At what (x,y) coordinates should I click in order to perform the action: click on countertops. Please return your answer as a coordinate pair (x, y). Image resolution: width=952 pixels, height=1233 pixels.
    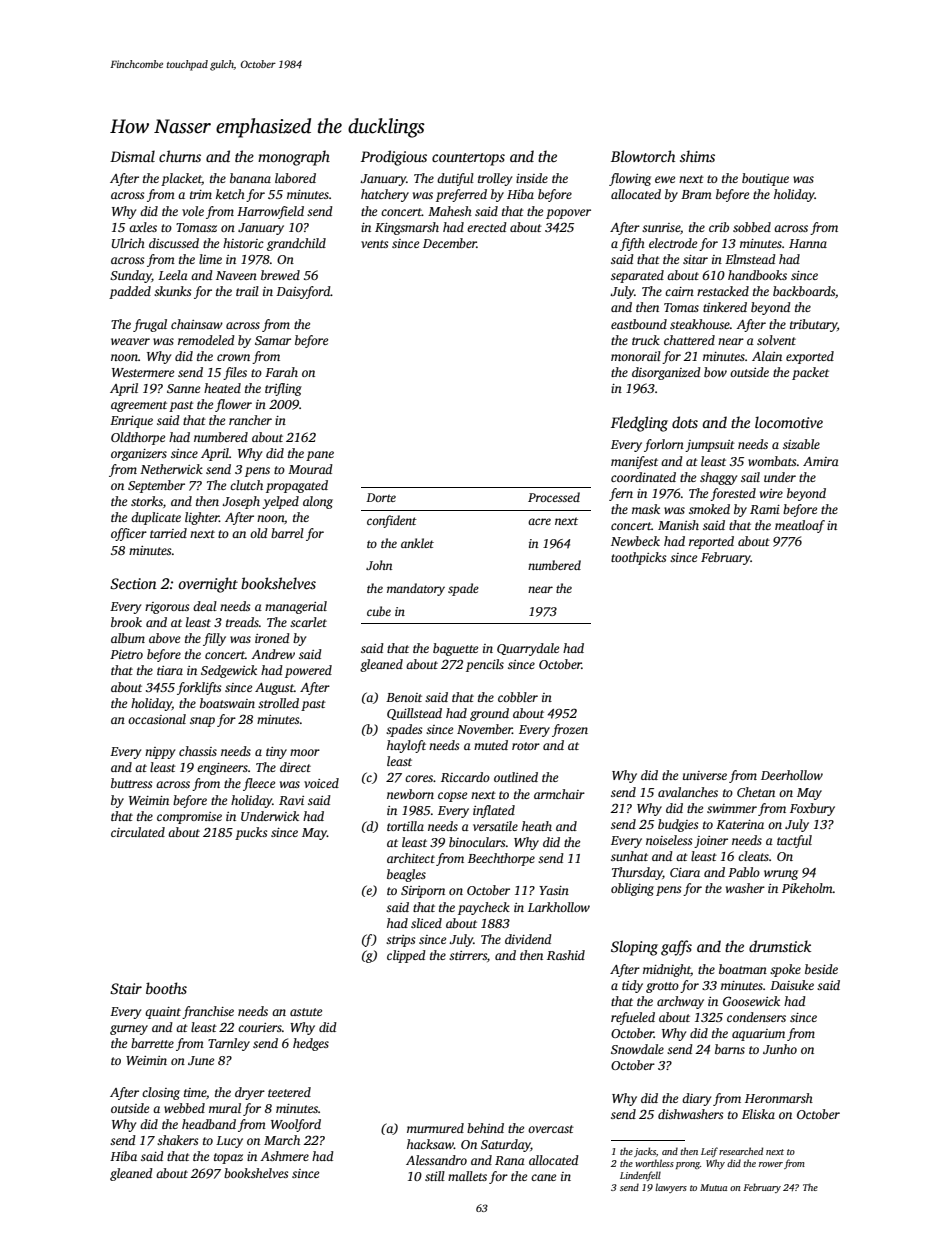
    Looking at the image, I should click on (468, 159).
